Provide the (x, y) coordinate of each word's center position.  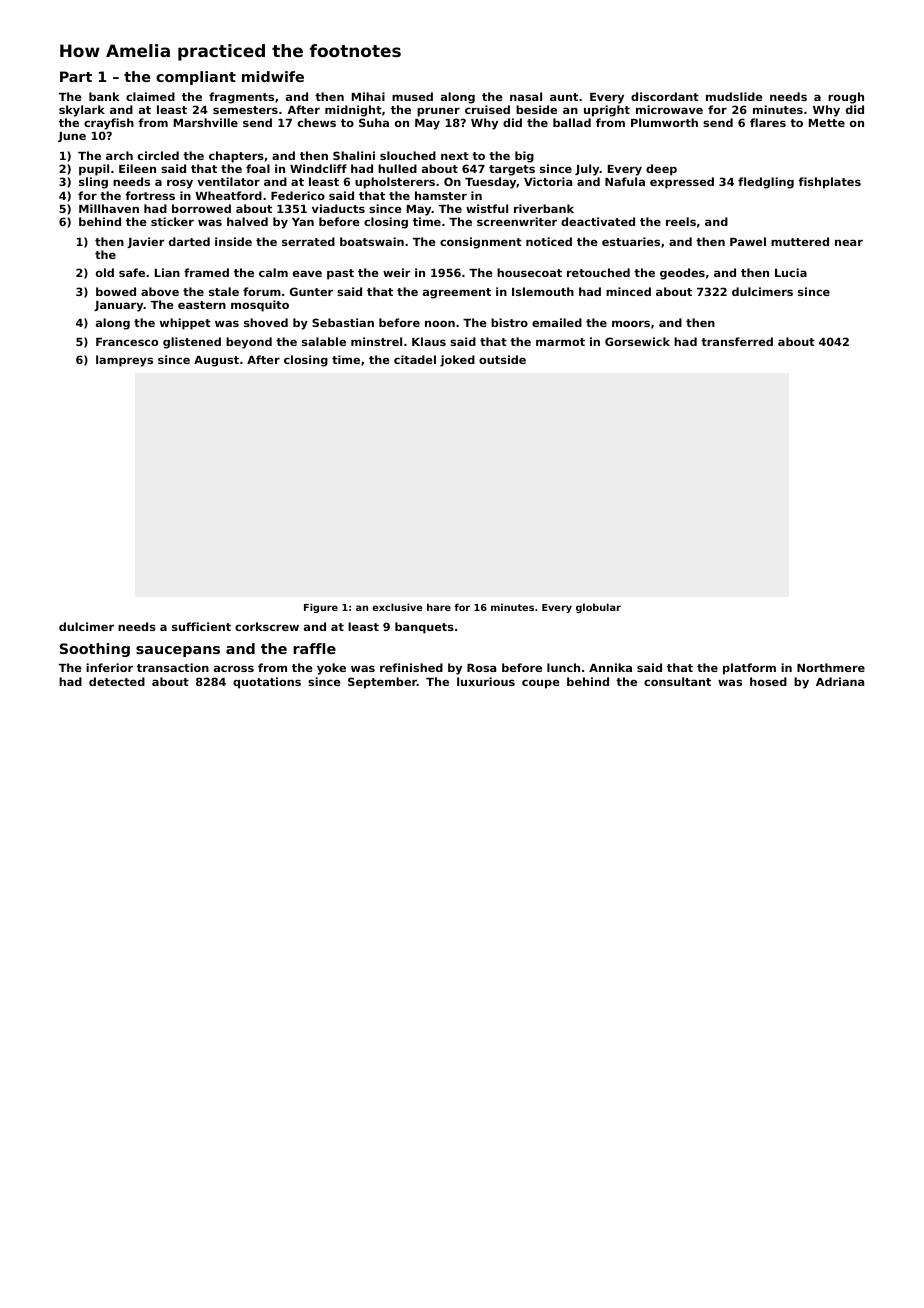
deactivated (598, 221)
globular (598, 608)
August (216, 361)
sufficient (201, 626)
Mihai (368, 96)
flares (768, 122)
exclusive (397, 607)
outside (502, 359)
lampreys (124, 361)
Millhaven (109, 208)
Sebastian (343, 322)
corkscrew (267, 626)
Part (76, 76)
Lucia (791, 272)
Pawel (748, 241)
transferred (737, 341)
